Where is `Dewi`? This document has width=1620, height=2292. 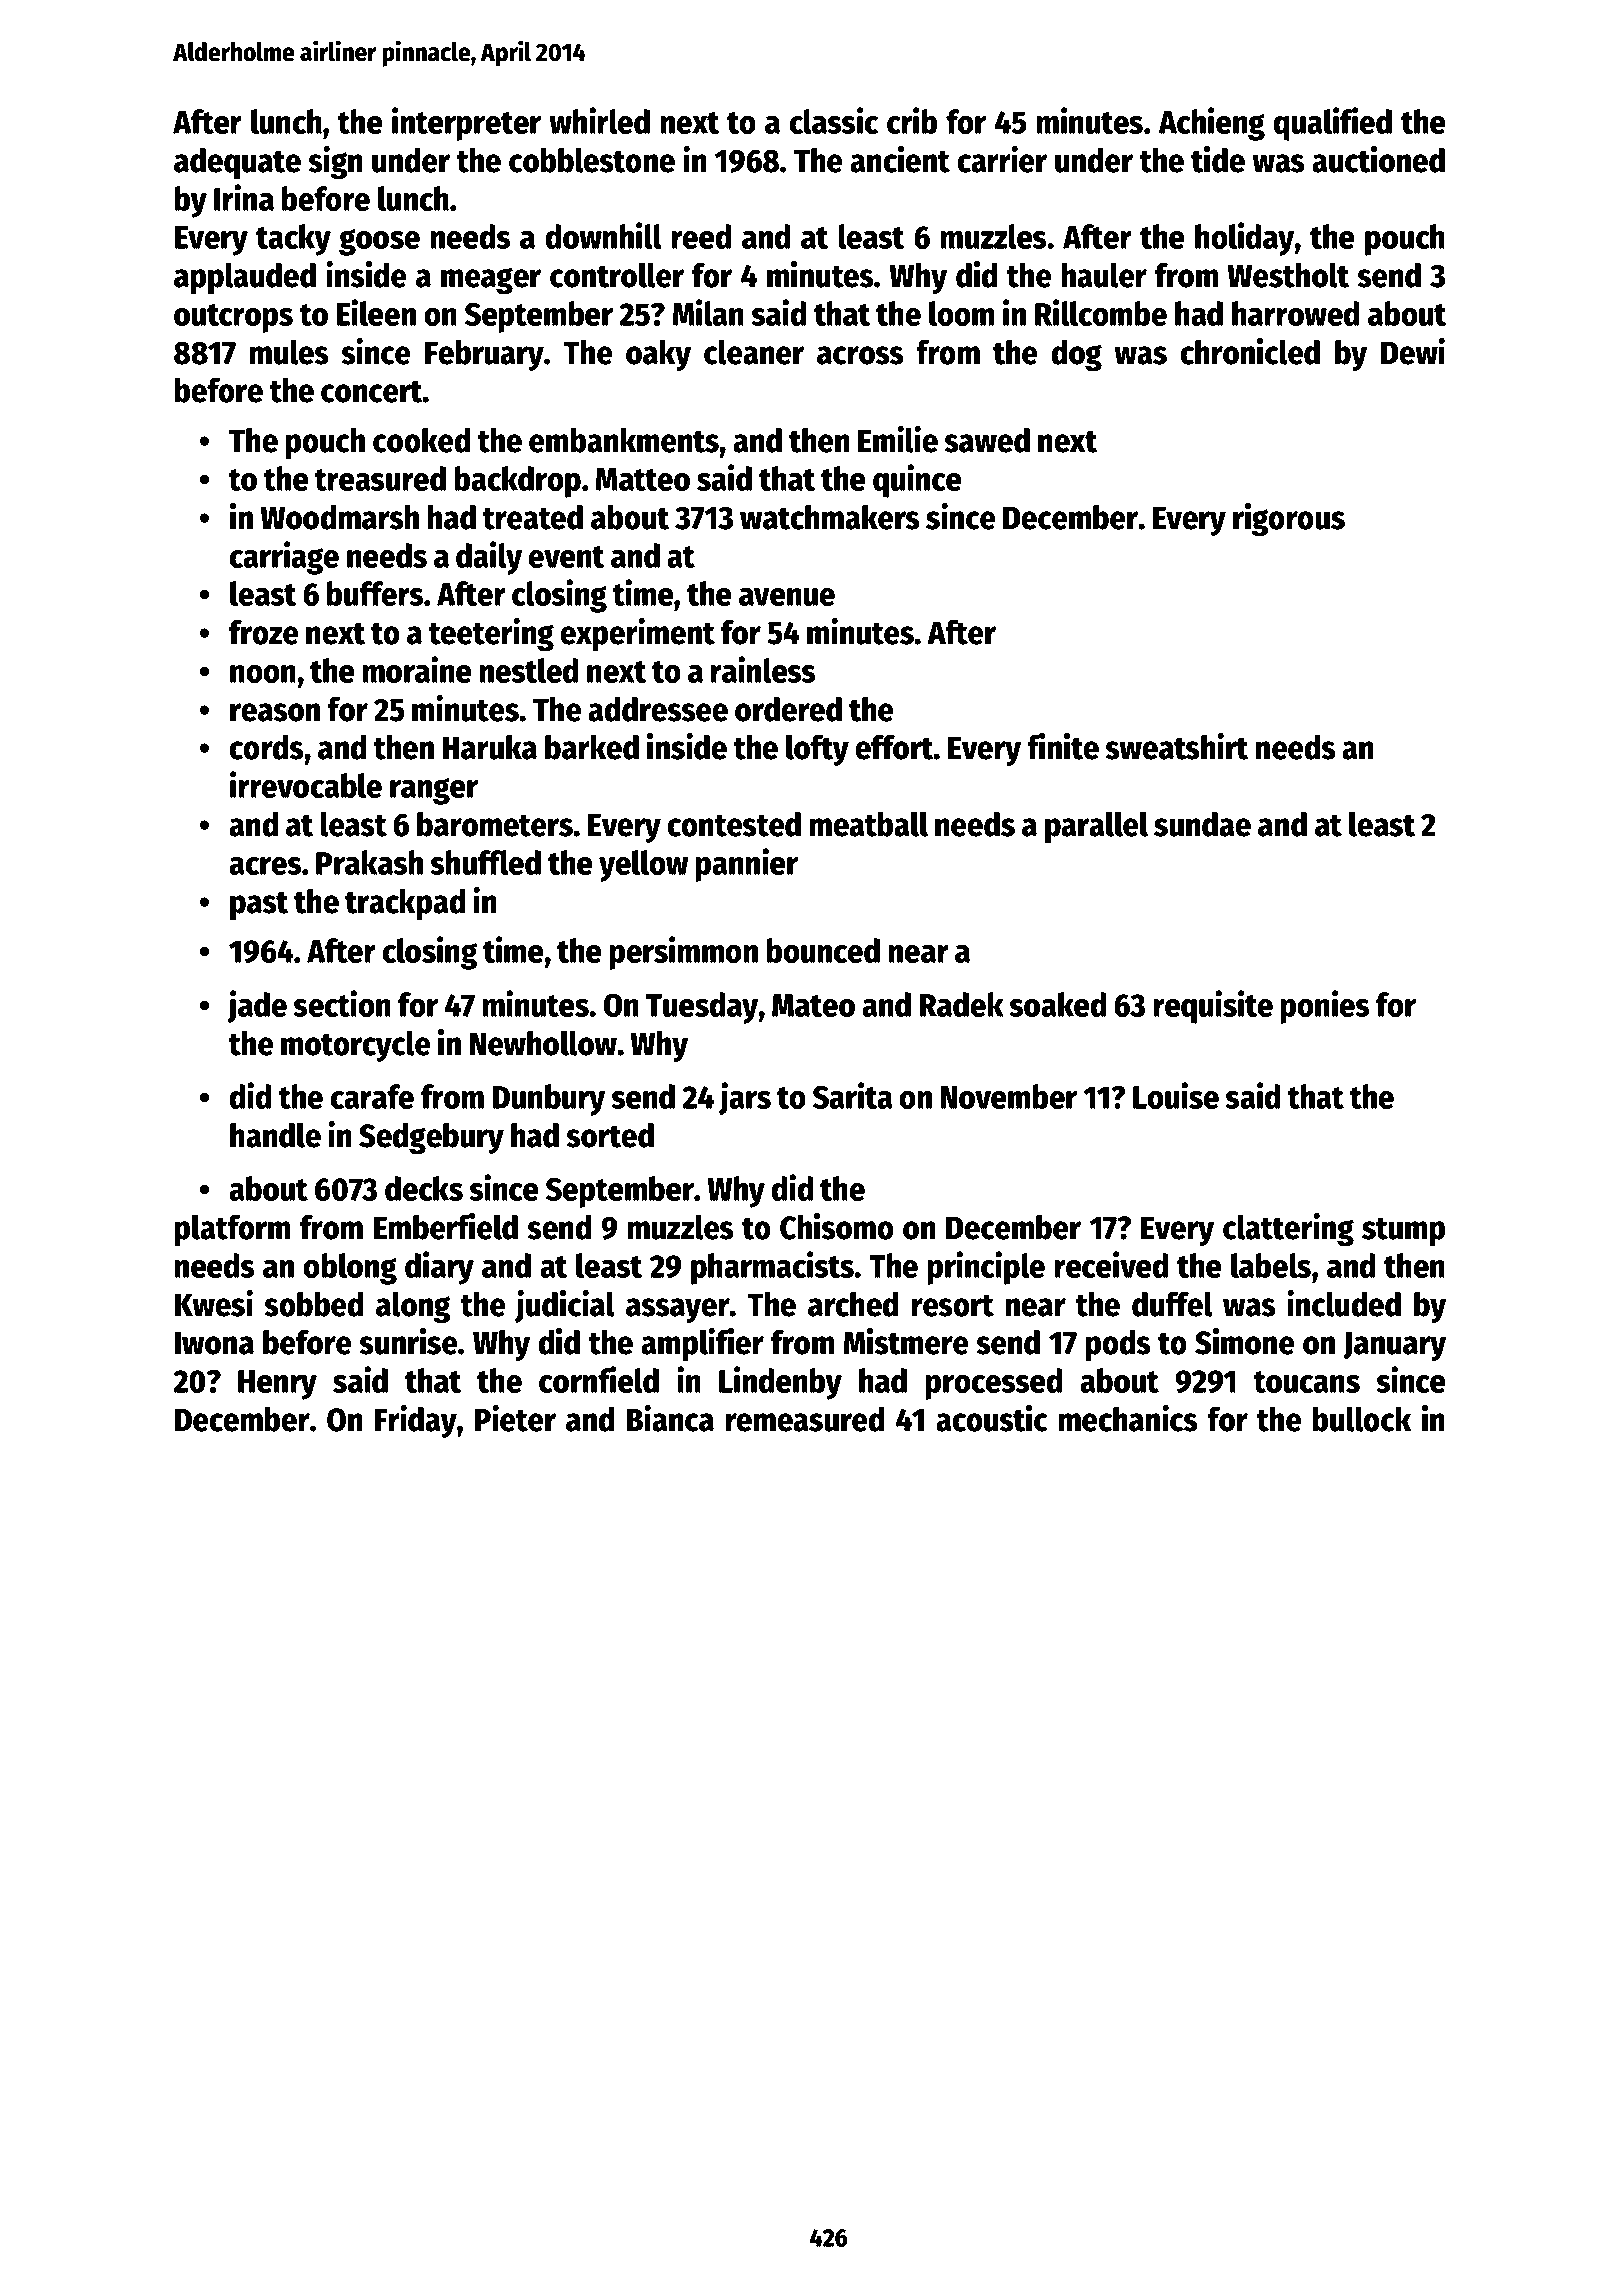 Dewi is located at coordinates (1413, 351).
